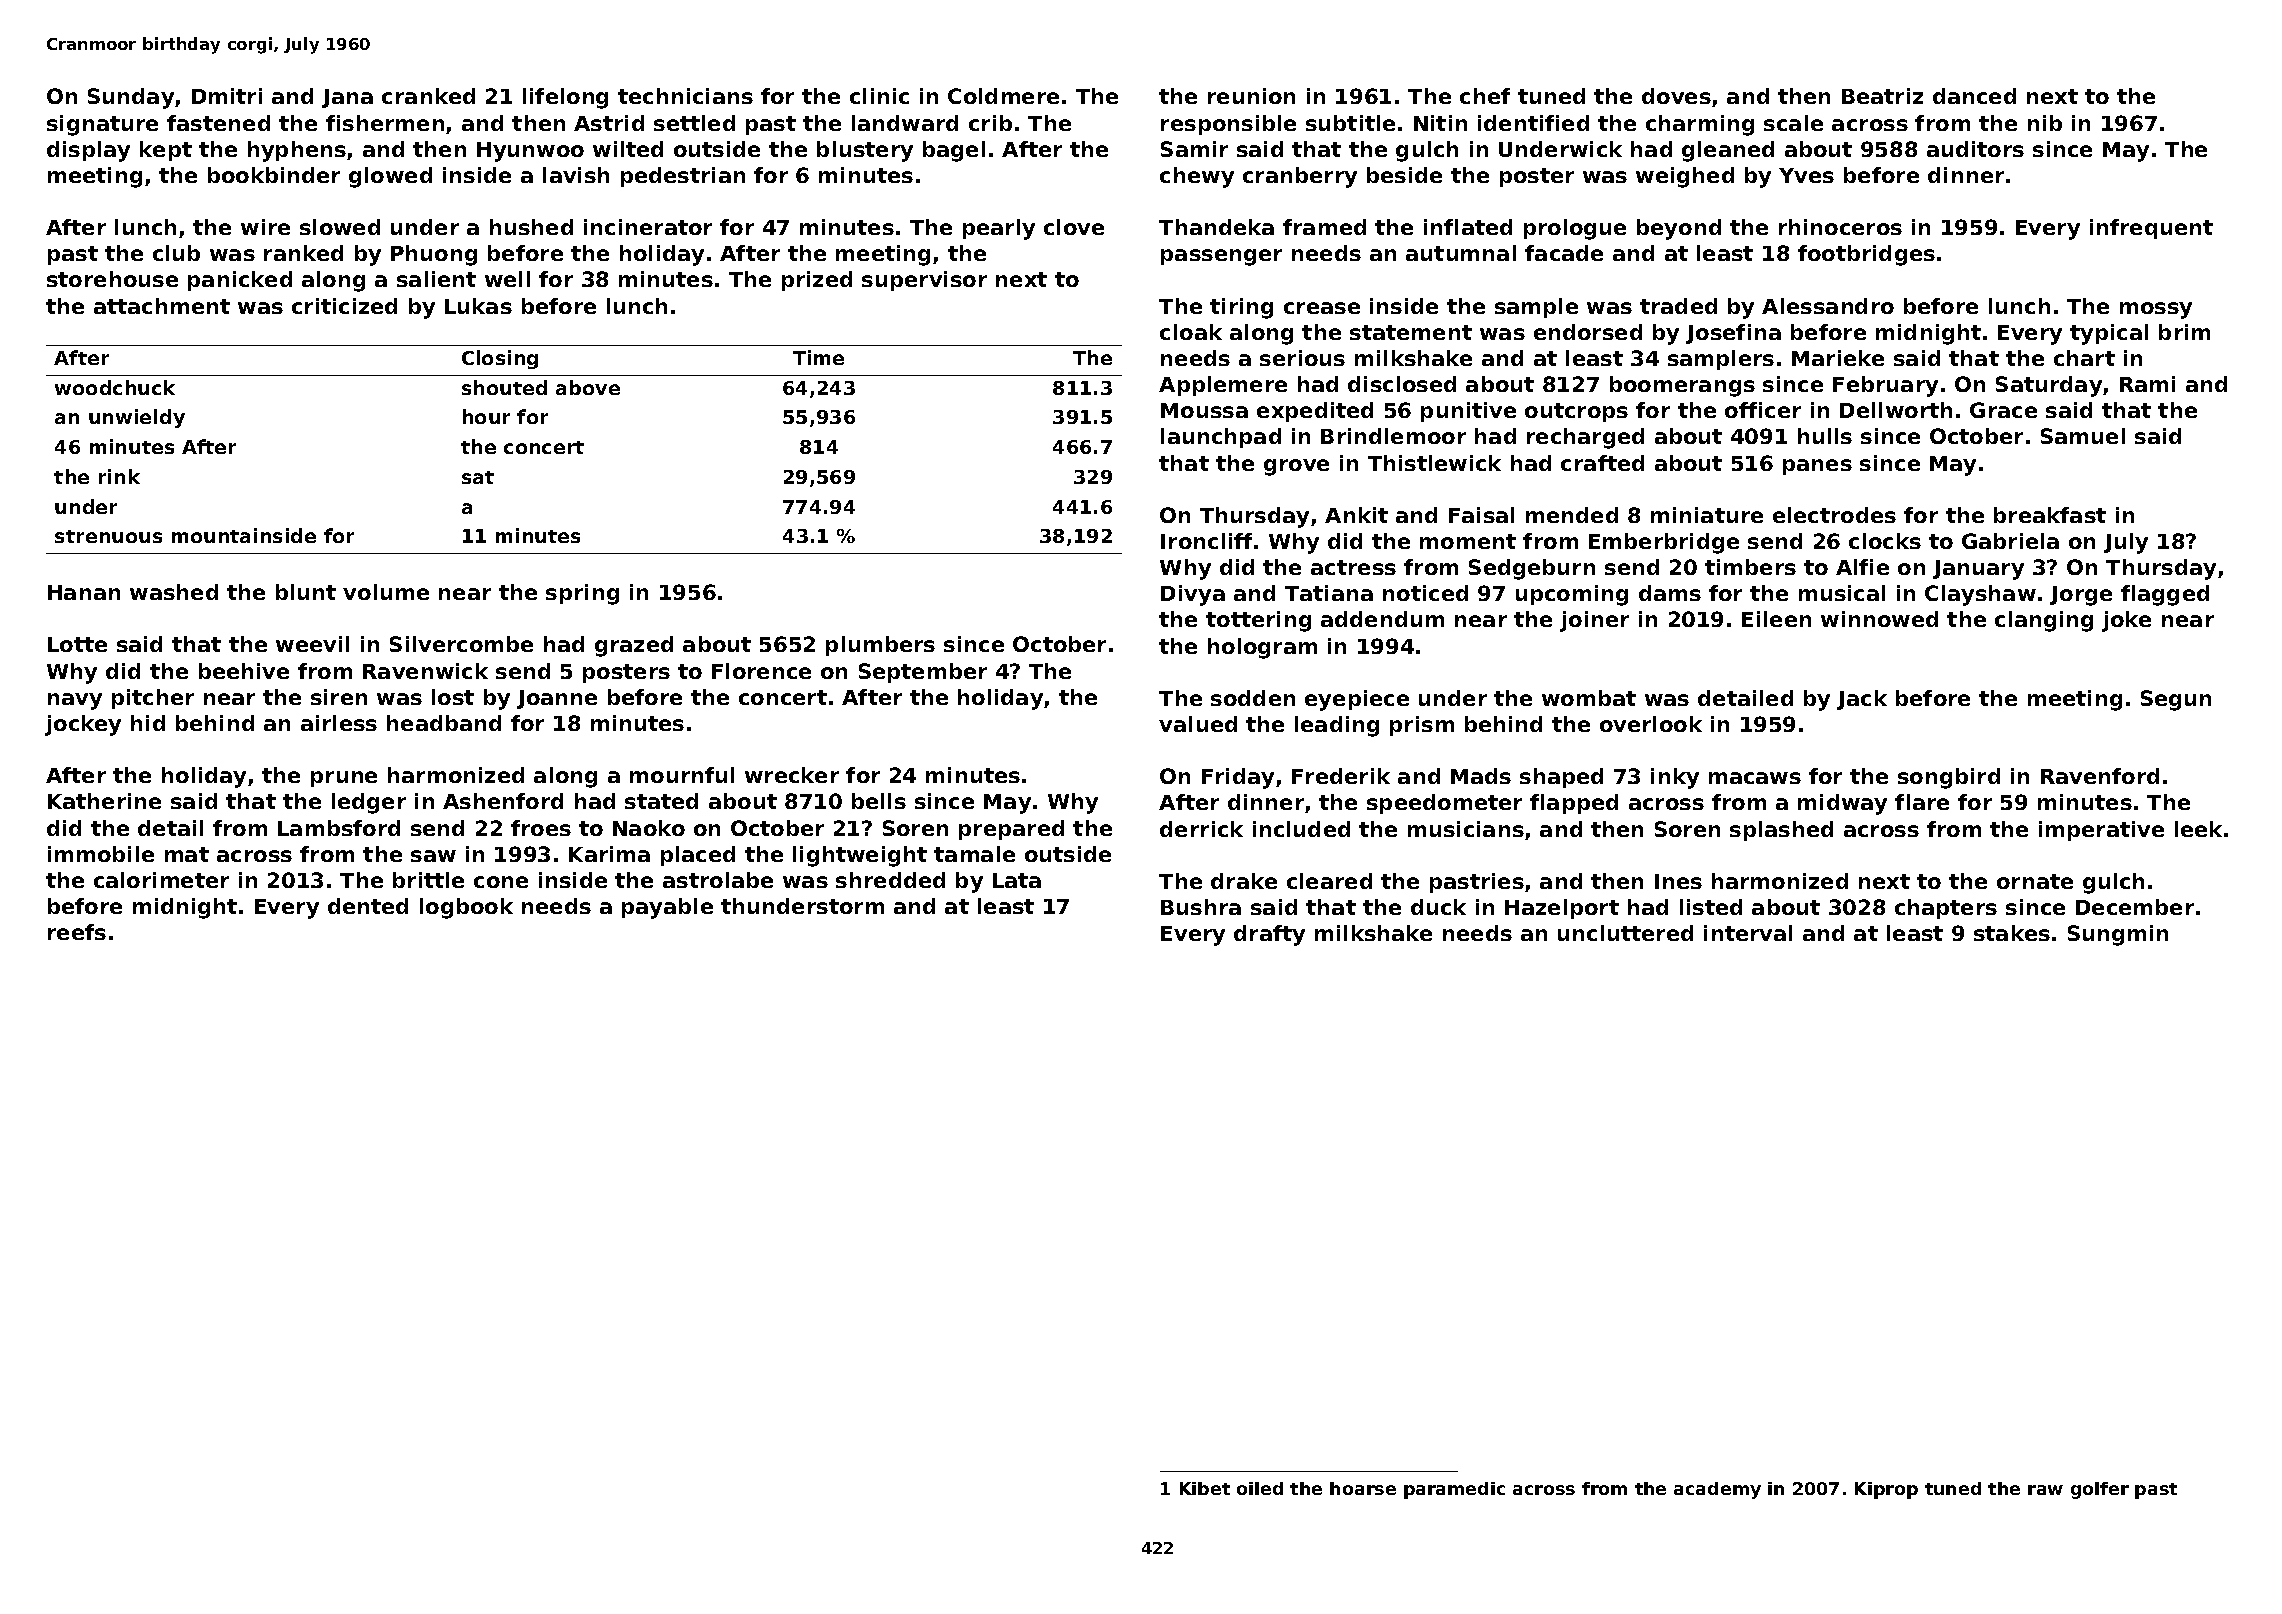  What do you see at coordinates (667, 908) in the document?
I see `payable` at bounding box center [667, 908].
